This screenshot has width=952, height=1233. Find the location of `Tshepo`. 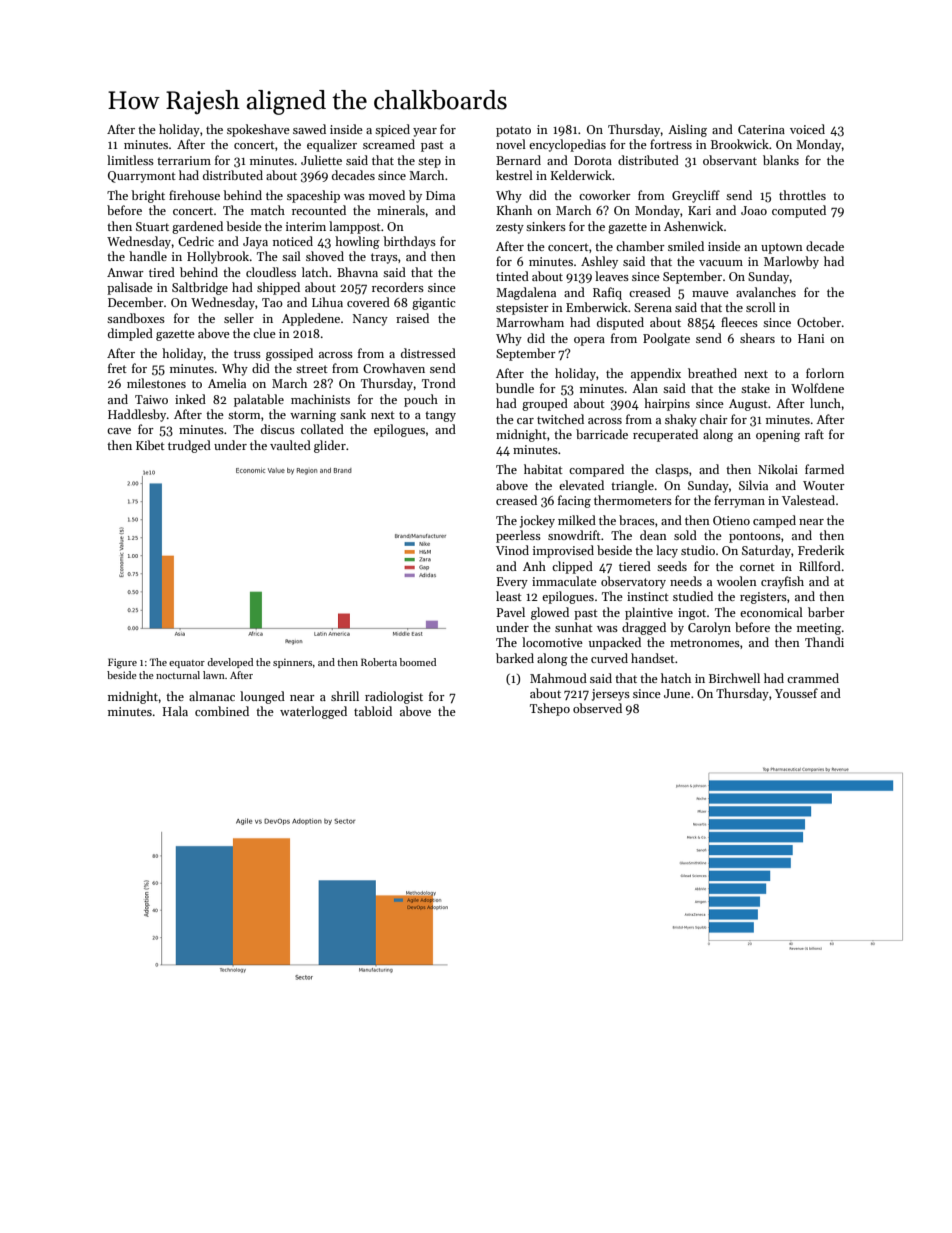

Tshepo is located at coordinates (550, 709).
